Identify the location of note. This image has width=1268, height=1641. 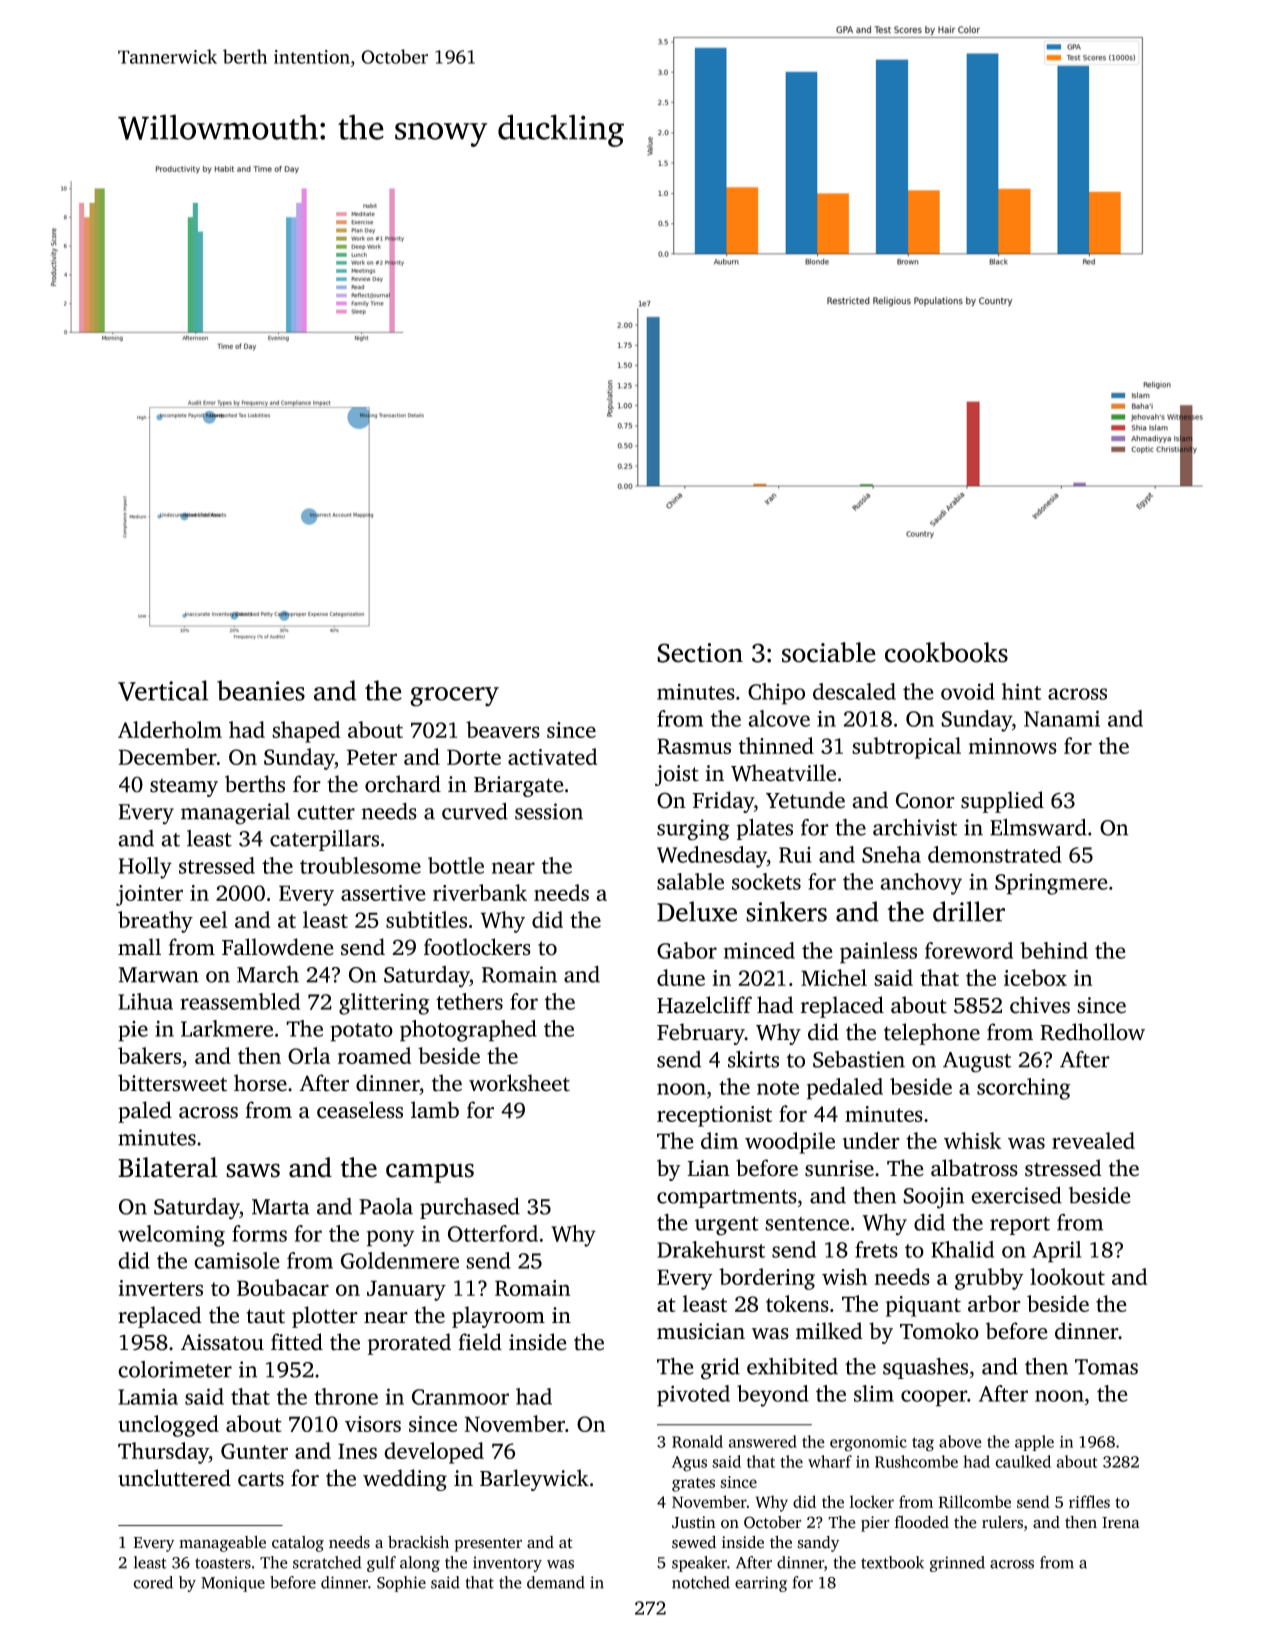
(778, 1088).
